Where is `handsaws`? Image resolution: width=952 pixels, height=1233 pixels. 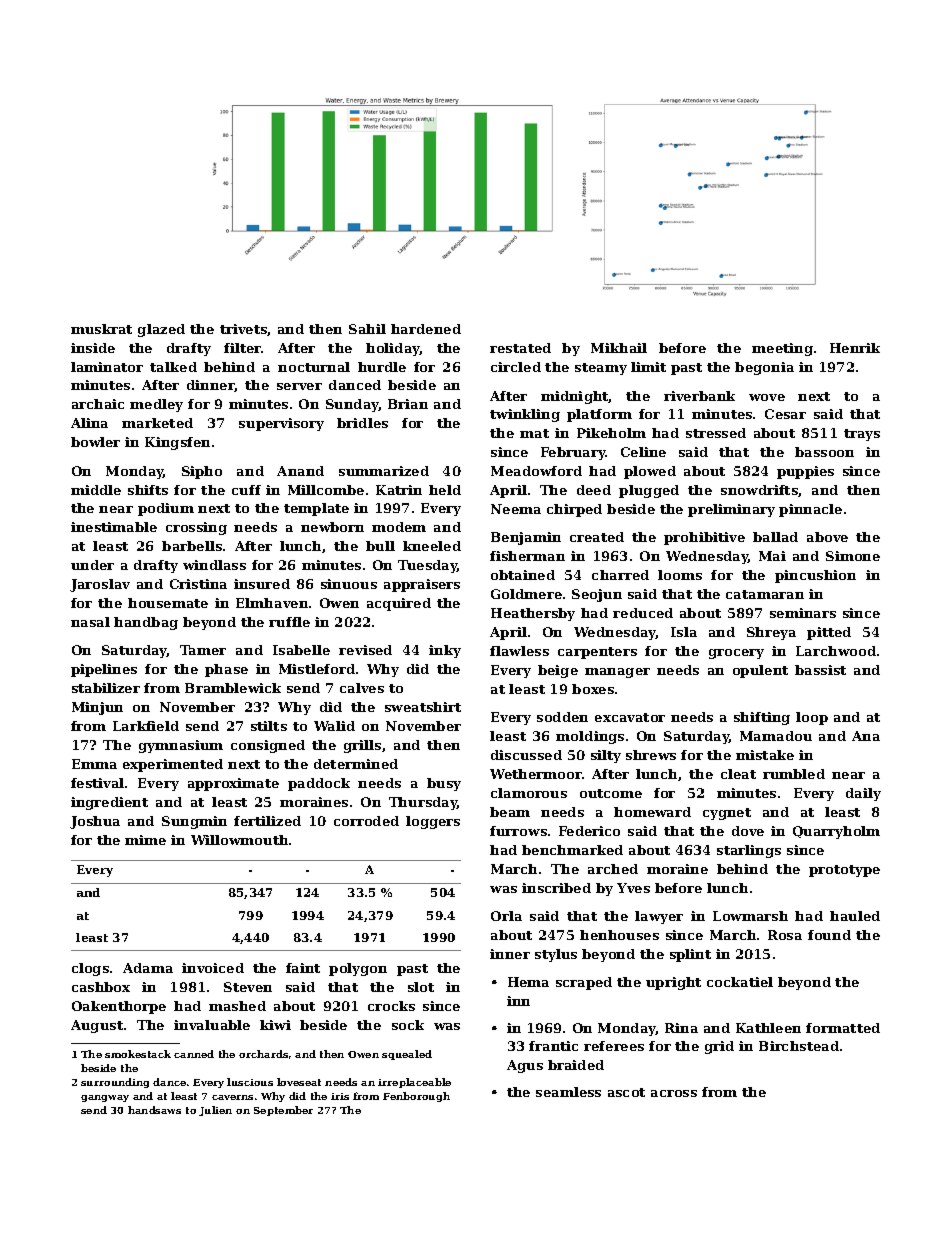
handsaws is located at coordinates (154, 1110).
